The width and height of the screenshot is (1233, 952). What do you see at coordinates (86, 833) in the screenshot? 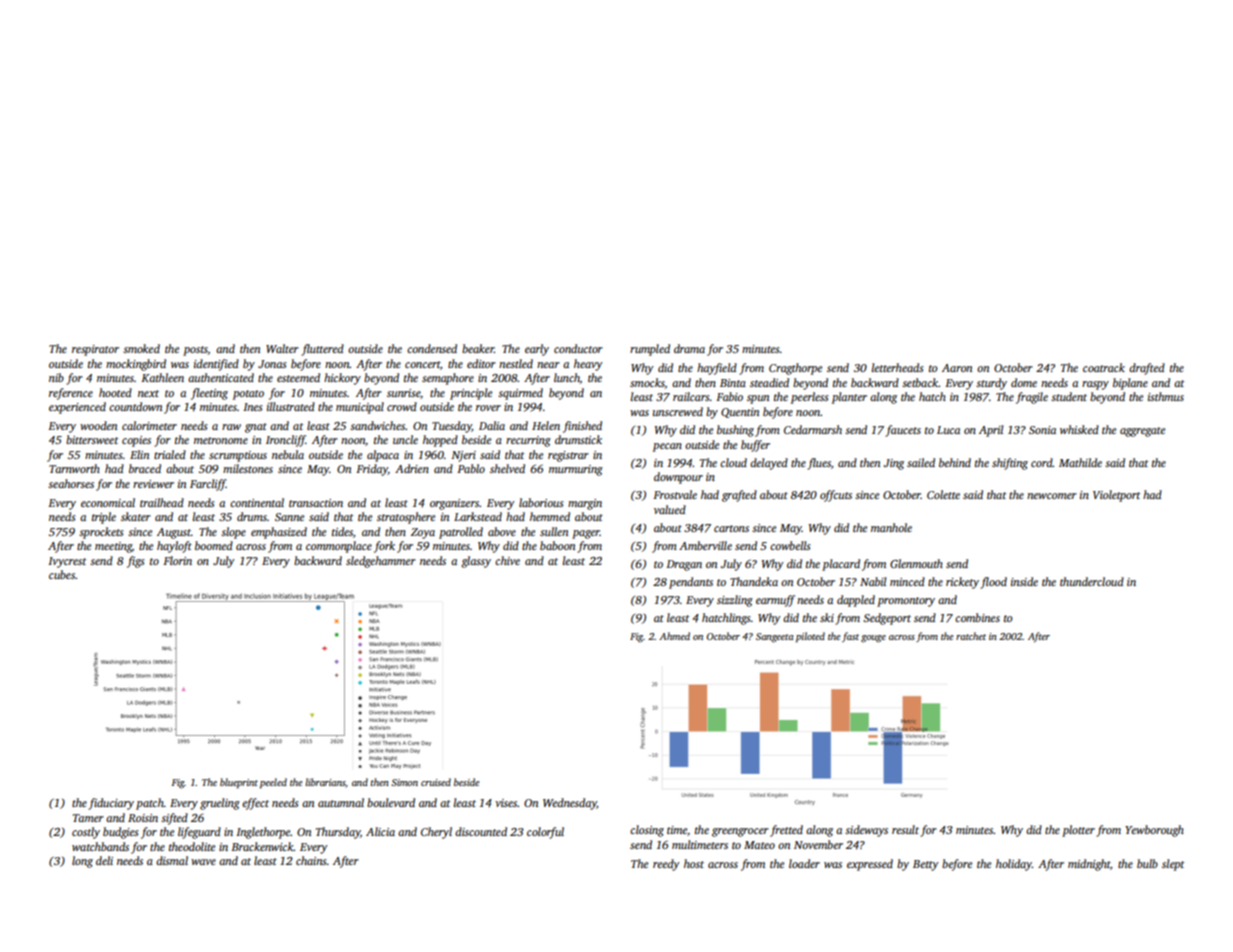
I see `costly` at bounding box center [86, 833].
